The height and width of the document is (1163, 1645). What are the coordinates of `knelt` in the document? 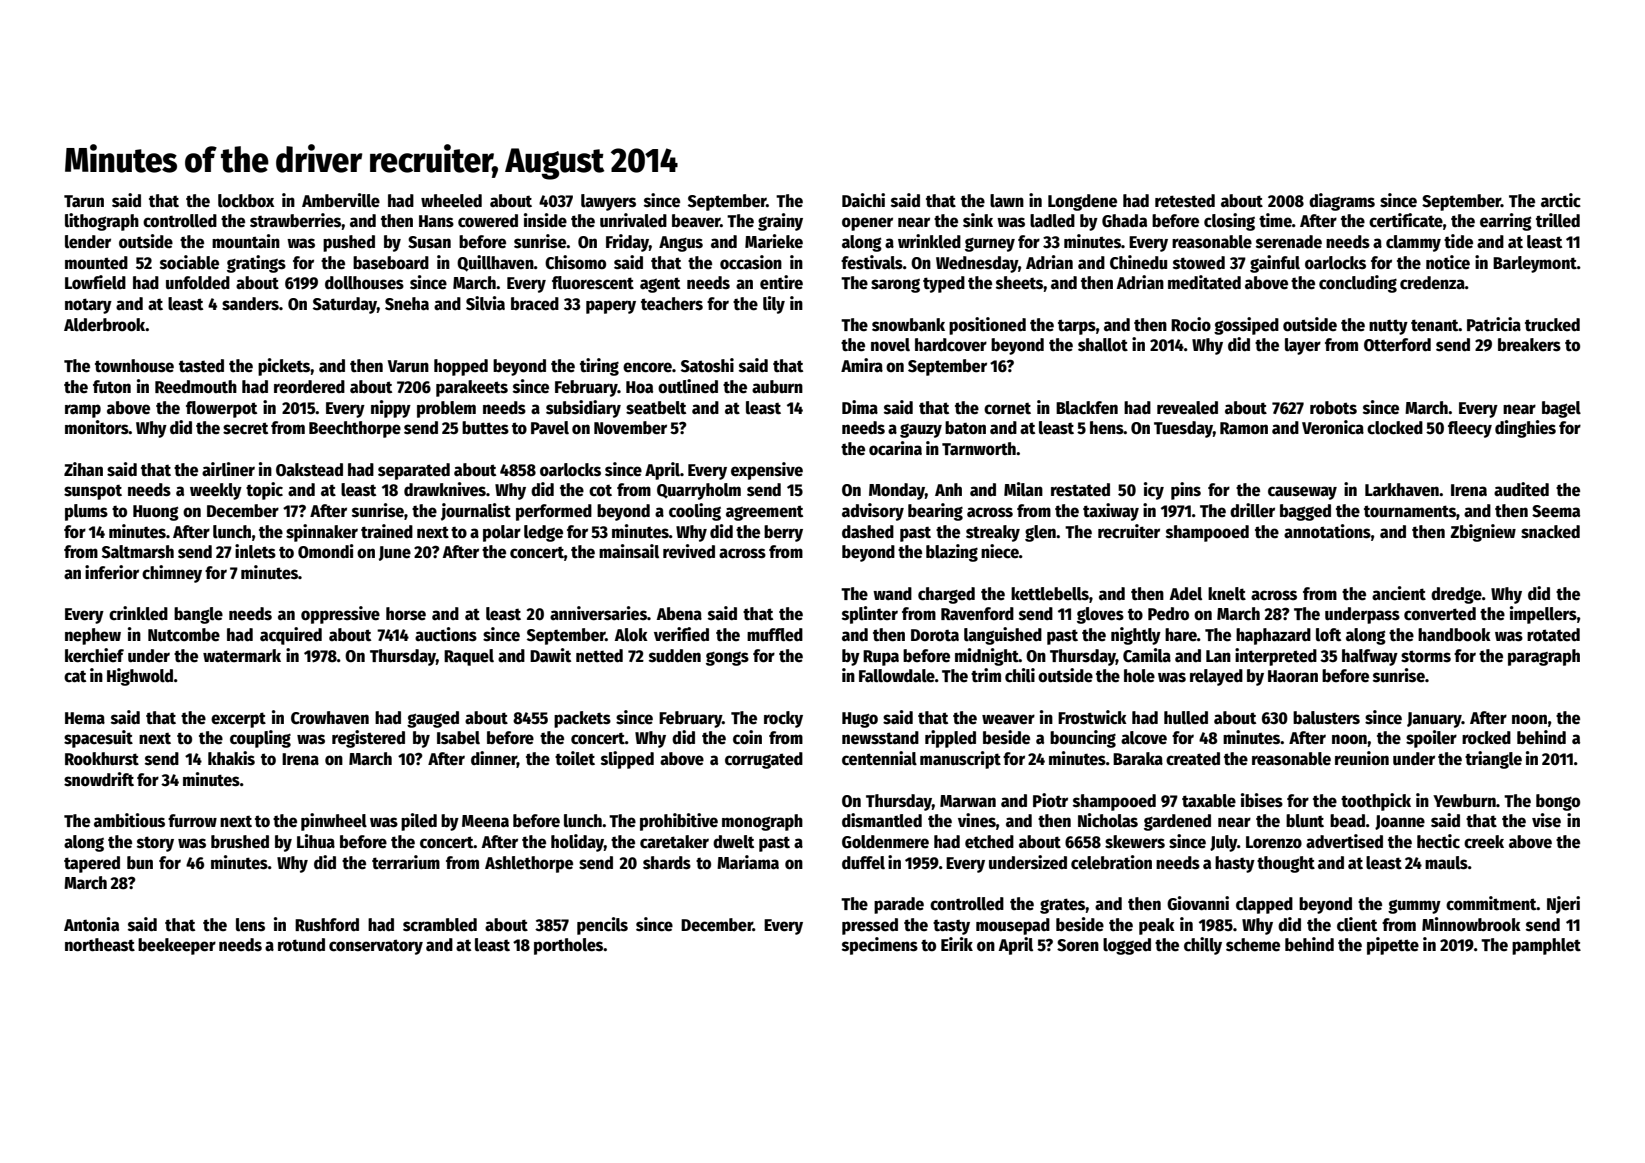 It's located at (1227, 594).
